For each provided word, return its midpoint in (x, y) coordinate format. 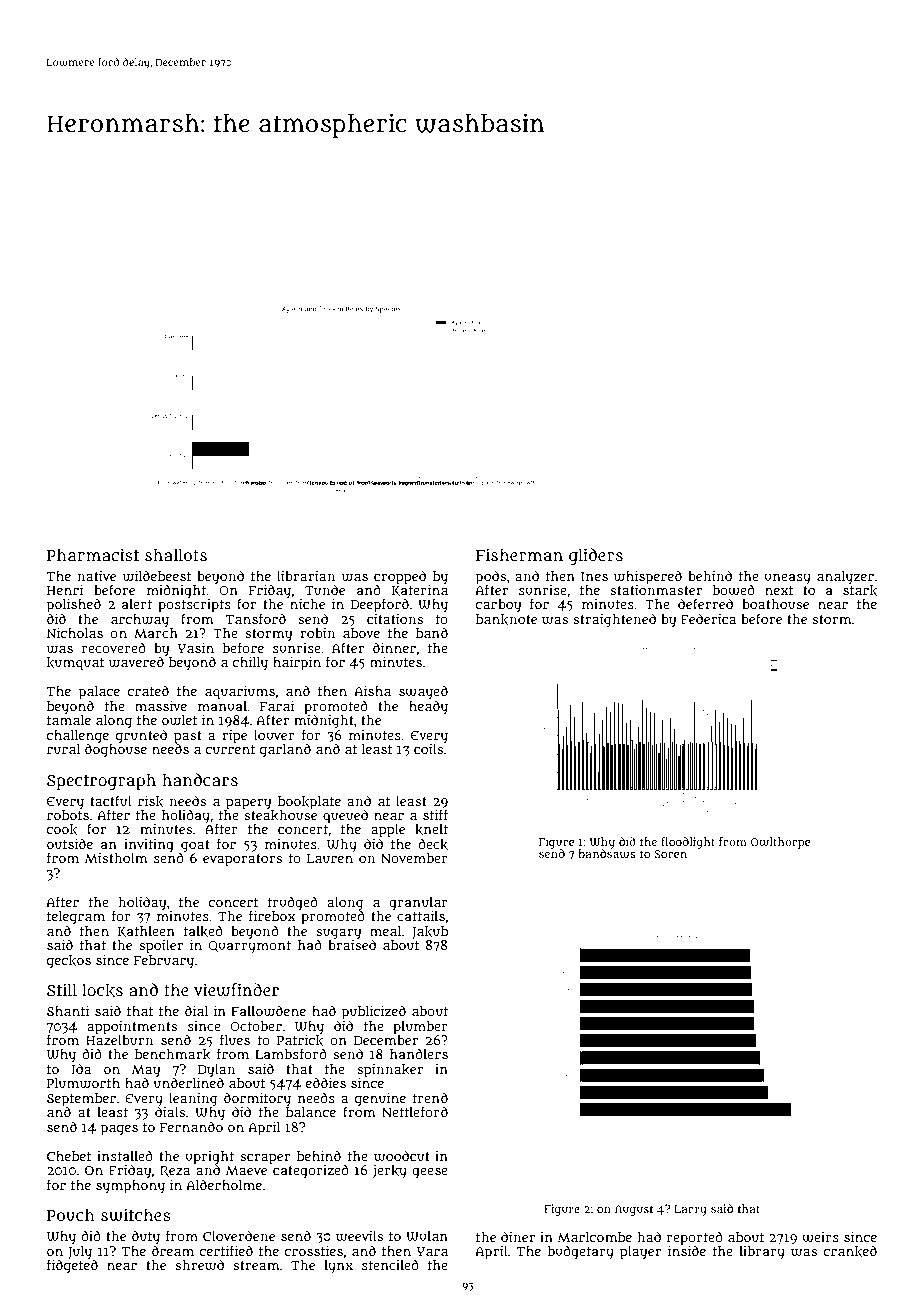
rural (63, 749)
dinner (394, 647)
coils (429, 748)
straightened (614, 620)
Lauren (330, 858)
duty (146, 1237)
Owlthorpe (780, 843)
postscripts (194, 606)
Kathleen (146, 931)
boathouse (775, 604)
